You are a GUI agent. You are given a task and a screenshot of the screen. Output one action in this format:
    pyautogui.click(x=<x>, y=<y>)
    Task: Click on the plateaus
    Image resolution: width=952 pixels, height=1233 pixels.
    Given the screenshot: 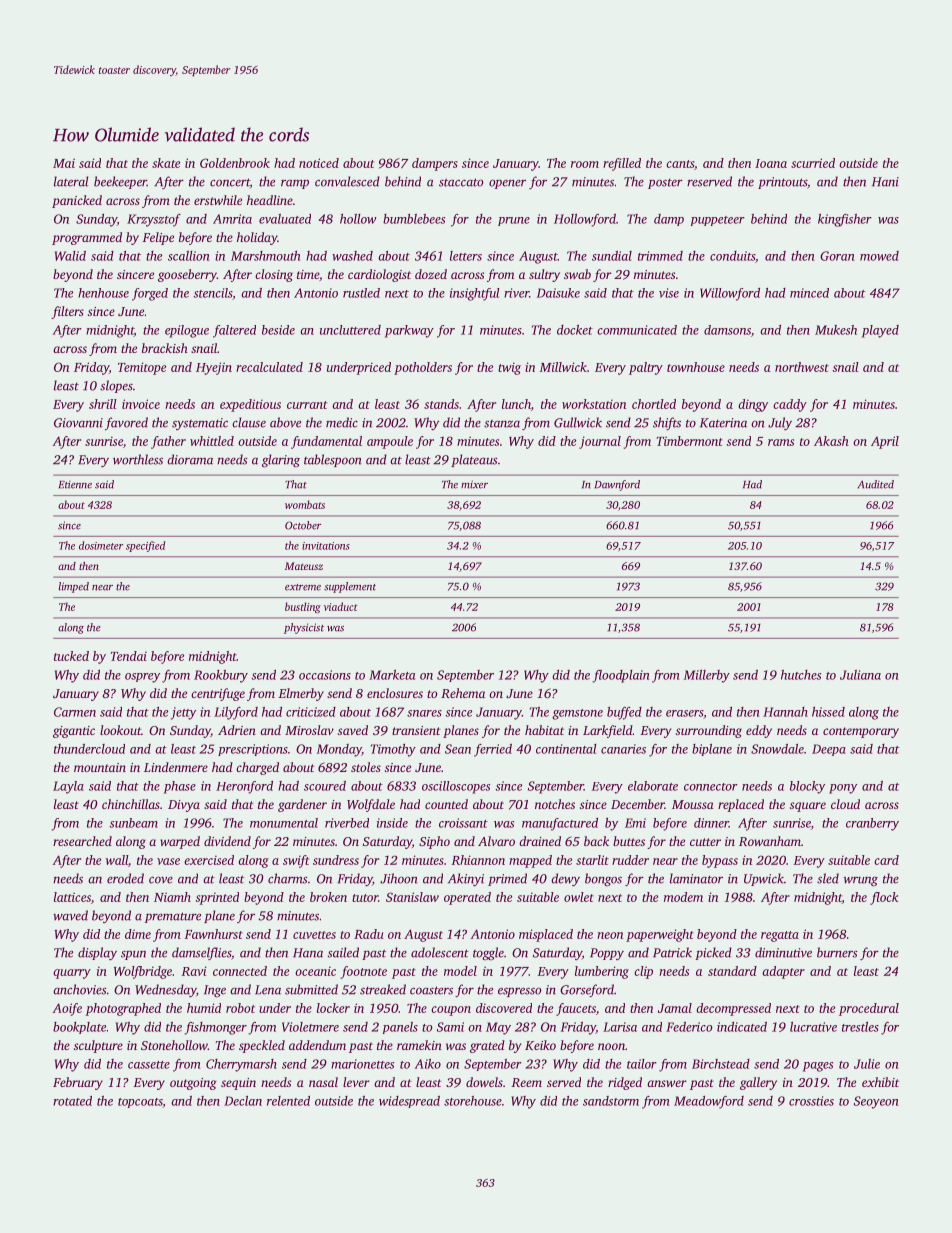 What is the action you would take?
    pyautogui.click(x=474, y=460)
